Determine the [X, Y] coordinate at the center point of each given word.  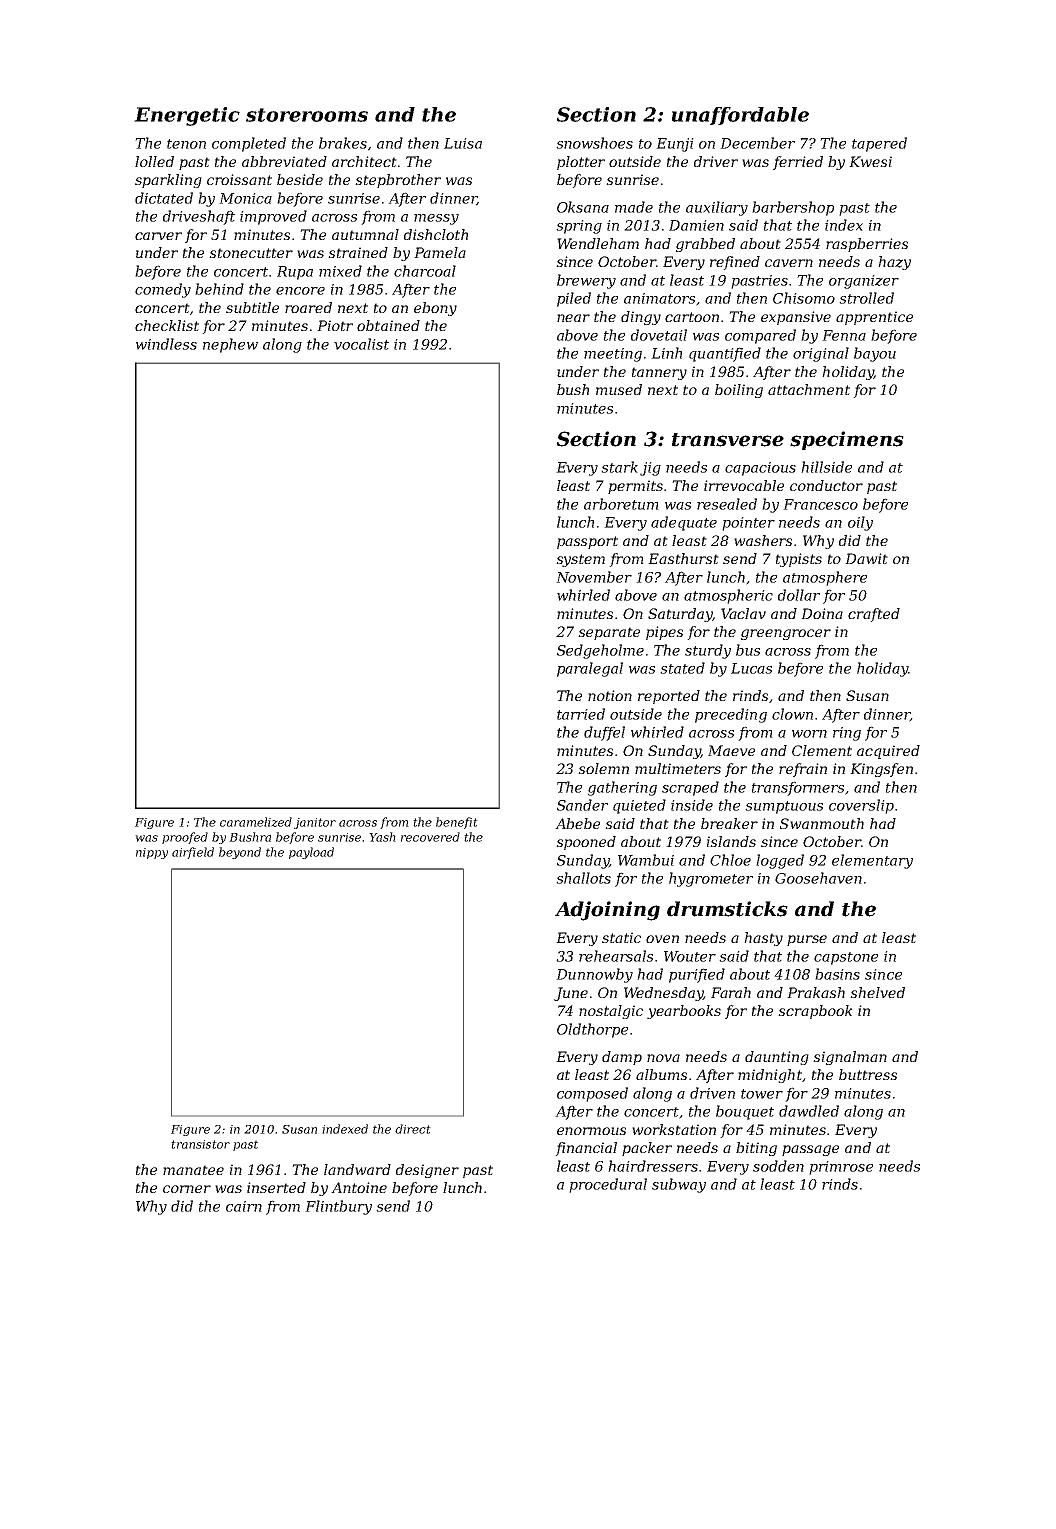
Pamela [440, 252]
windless [166, 344]
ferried [798, 163]
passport [587, 542]
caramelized [256, 822]
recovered [430, 837]
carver [158, 236]
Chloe [730, 860]
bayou [875, 354]
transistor [200, 1144]
